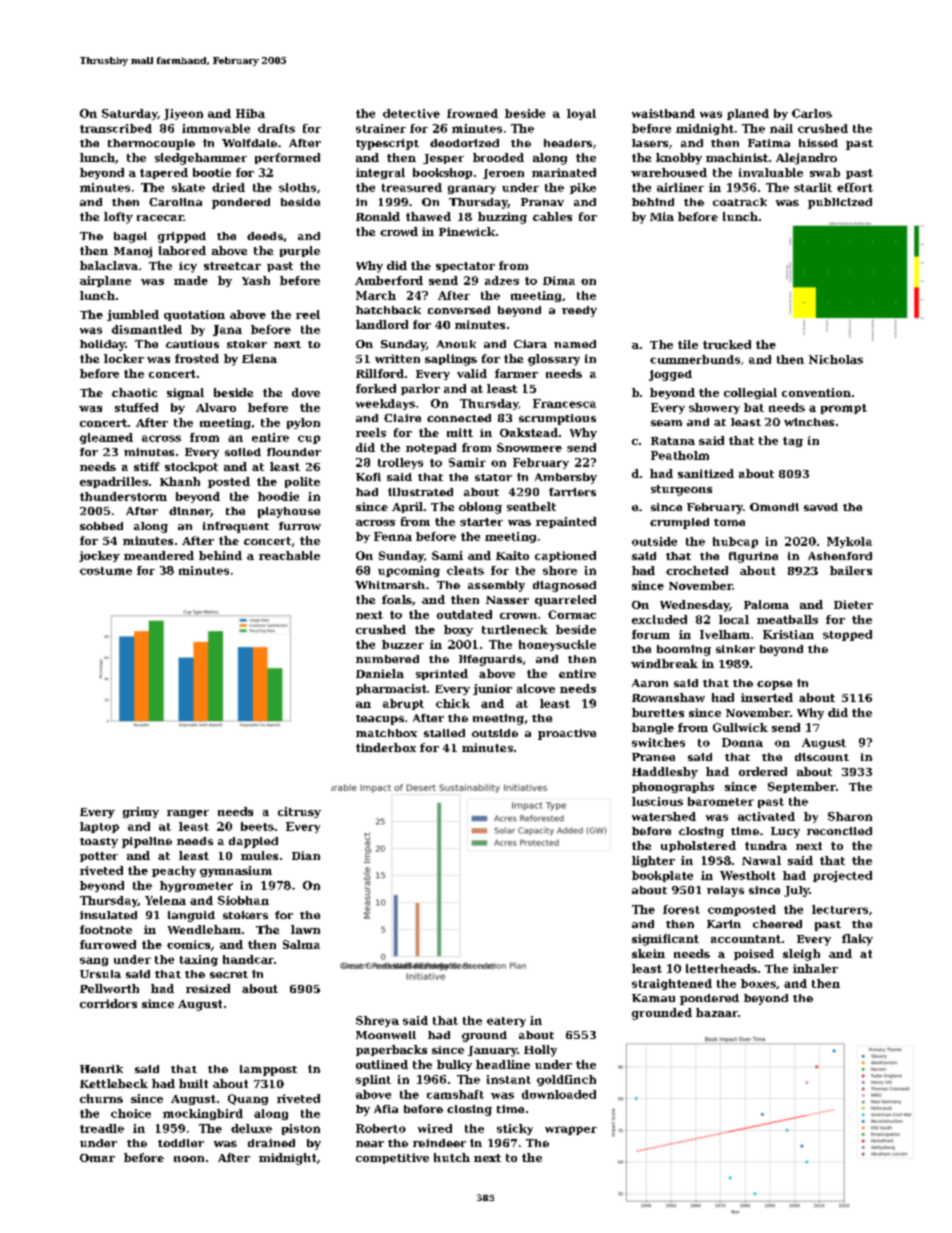 Image resolution: width=952 pixels, height=1233 pixels. What do you see at coordinates (536, 688) in the document?
I see `alcove` at bounding box center [536, 688].
